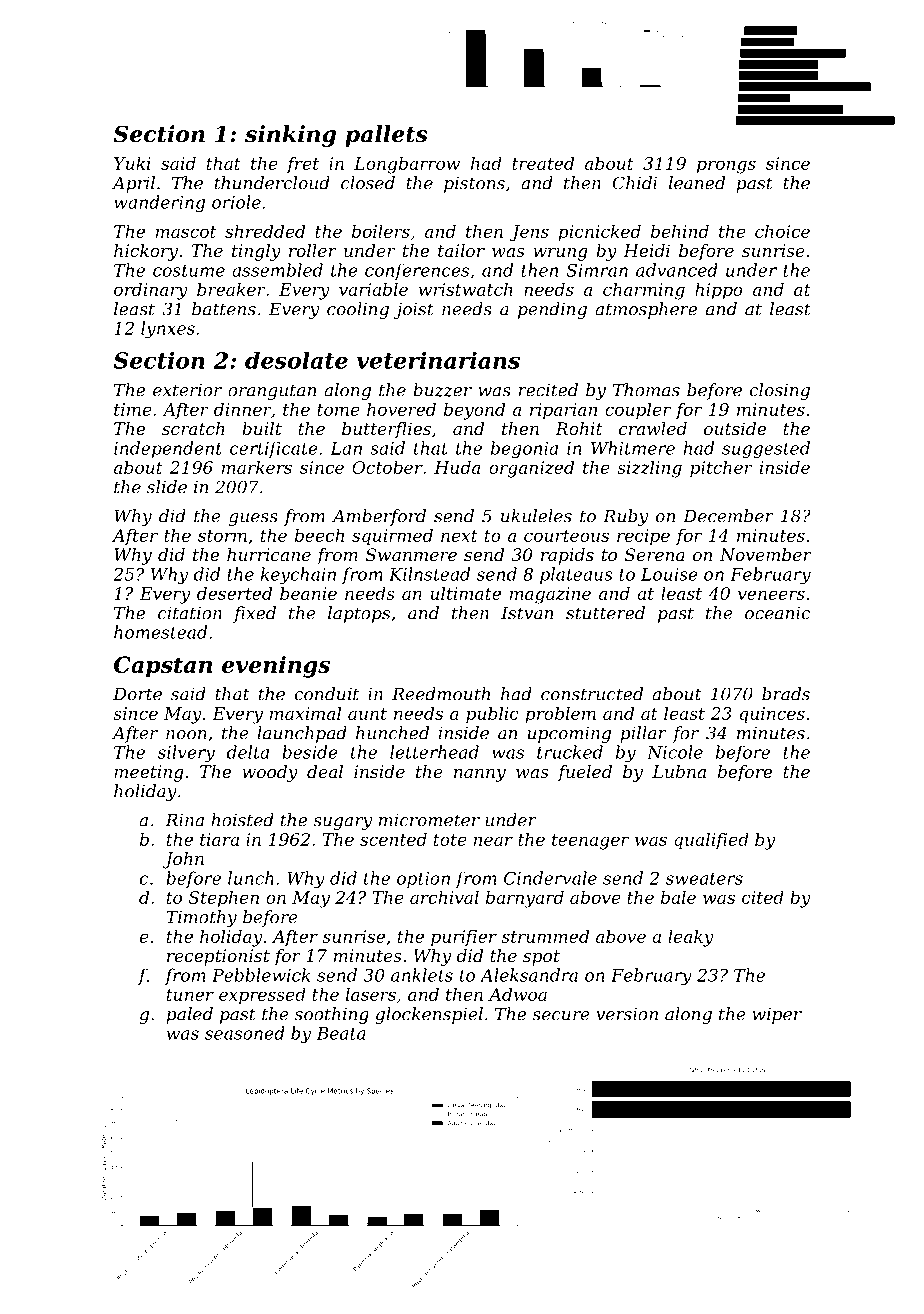 This screenshot has height=1314, width=924. What do you see at coordinates (429, 1015) in the screenshot?
I see `glockenspiel` at bounding box center [429, 1015].
